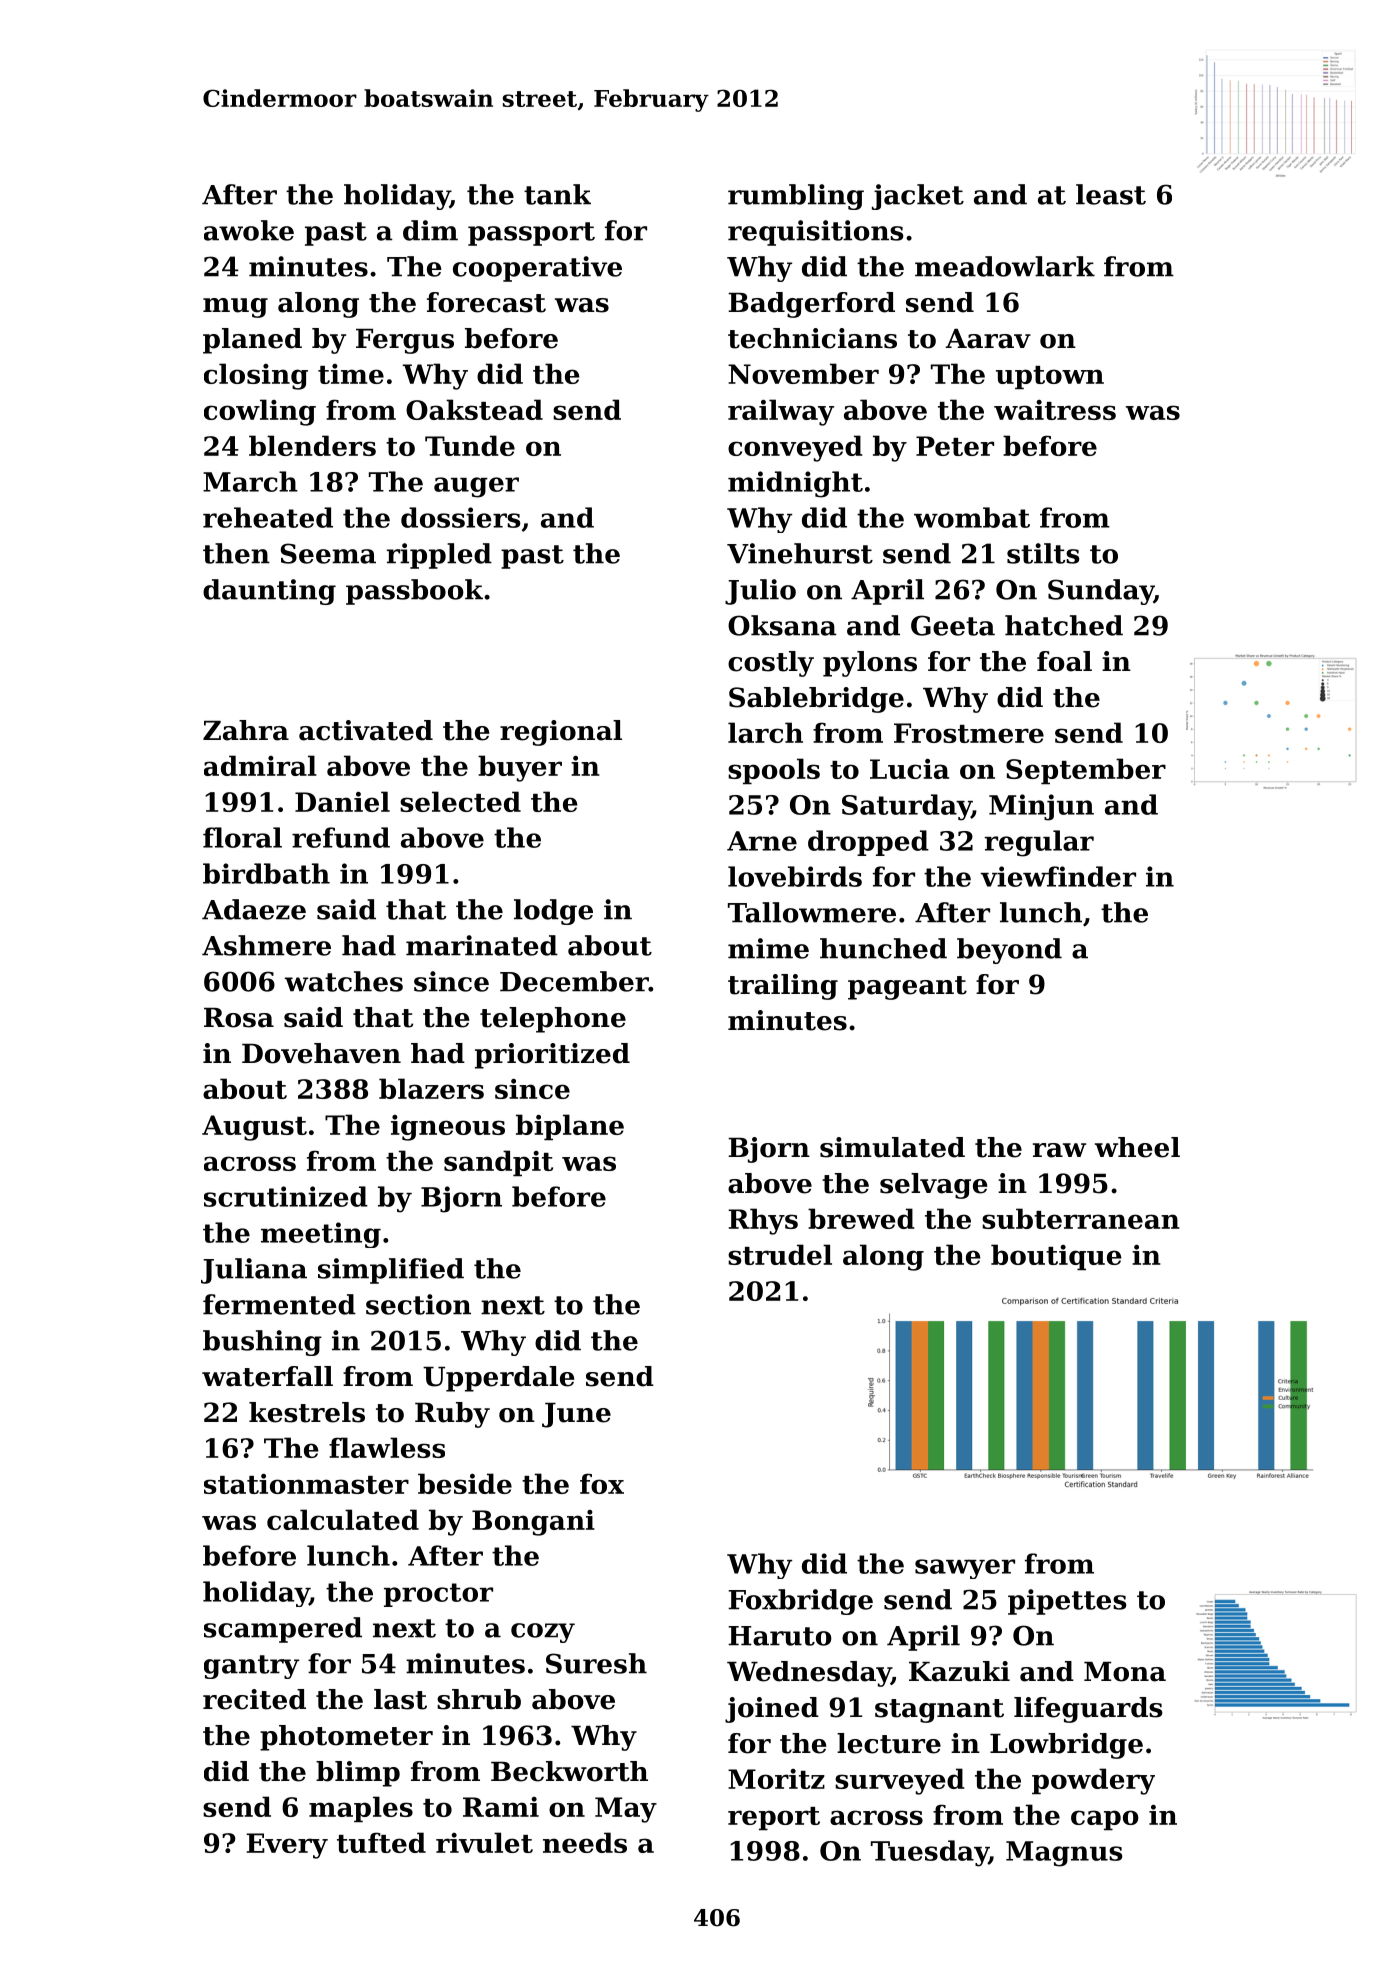 This document has height=1969, width=1386. Describe the element at coordinates (1125, 1672) in the document. I see `Mona` at that location.
